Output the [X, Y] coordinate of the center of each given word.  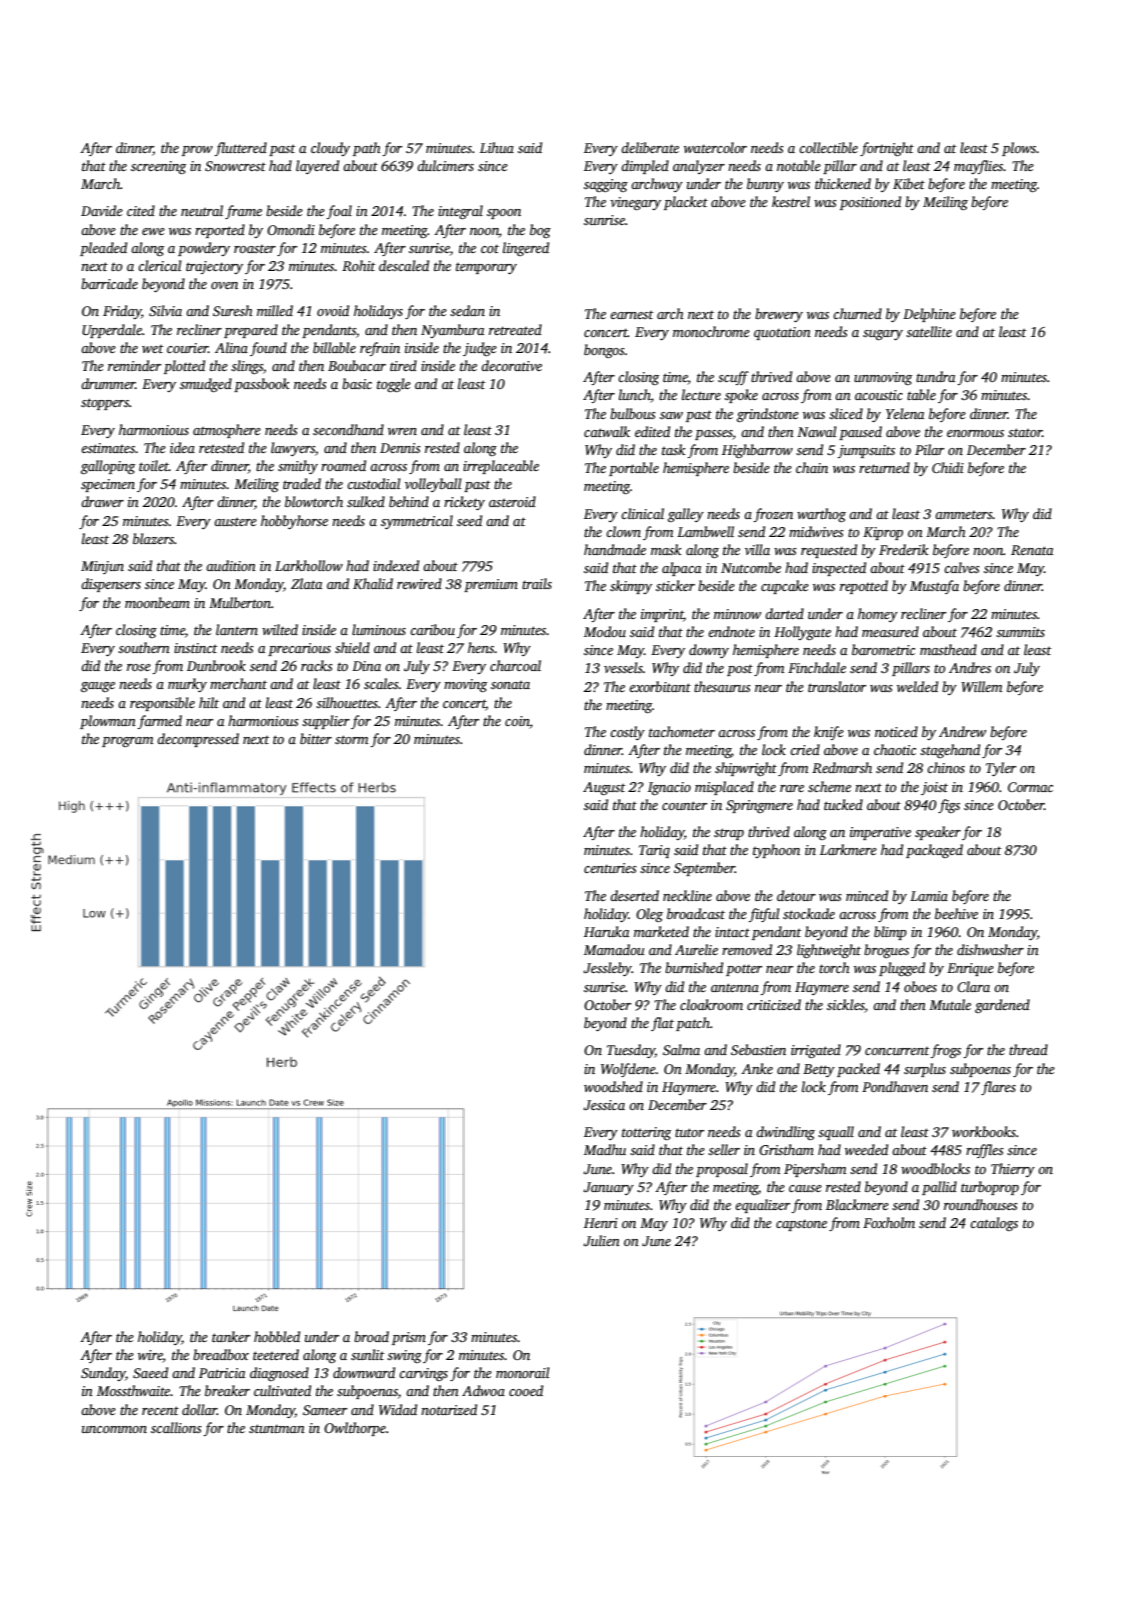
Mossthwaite [134, 1390]
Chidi [948, 467]
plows [1019, 149]
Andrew [962, 731]
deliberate [650, 147]
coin [517, 721]
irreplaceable [501, 467]
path [367, 149]
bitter [316, 738]
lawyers [293, 449]
